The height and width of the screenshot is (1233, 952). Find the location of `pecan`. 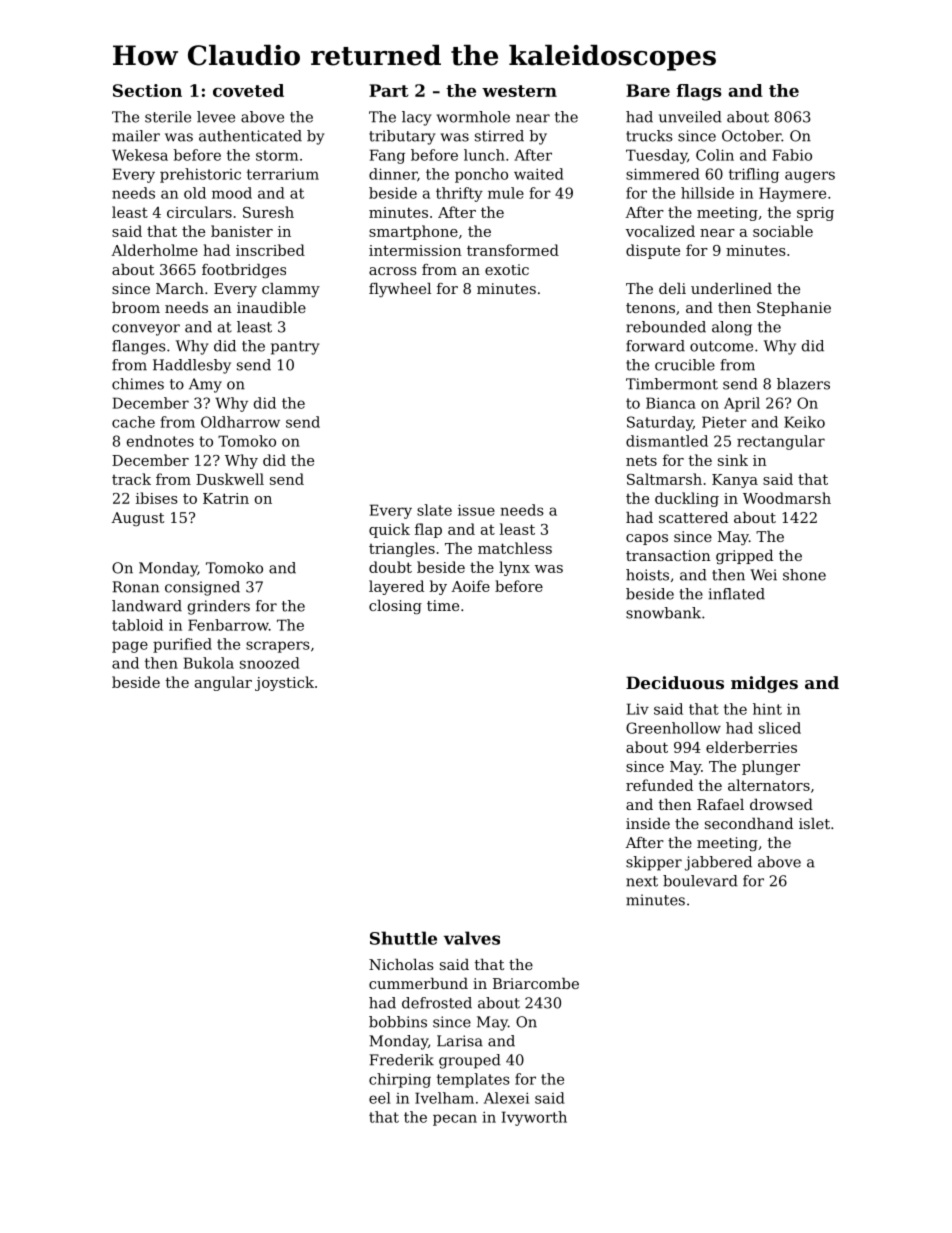

pecan is located at coordinates (455, 1120).
